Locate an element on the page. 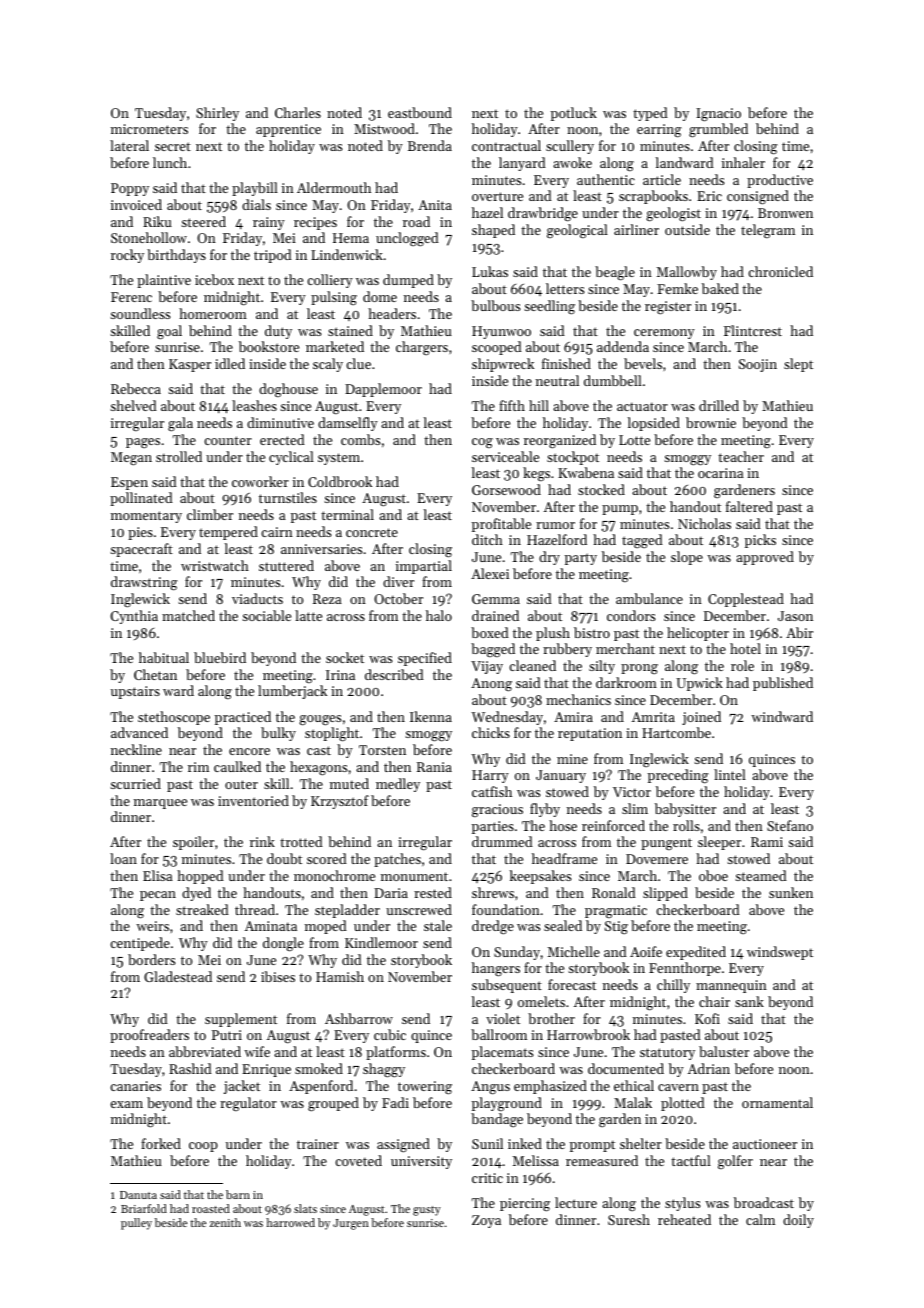  bluebird is located at coordinates (220, 657).
